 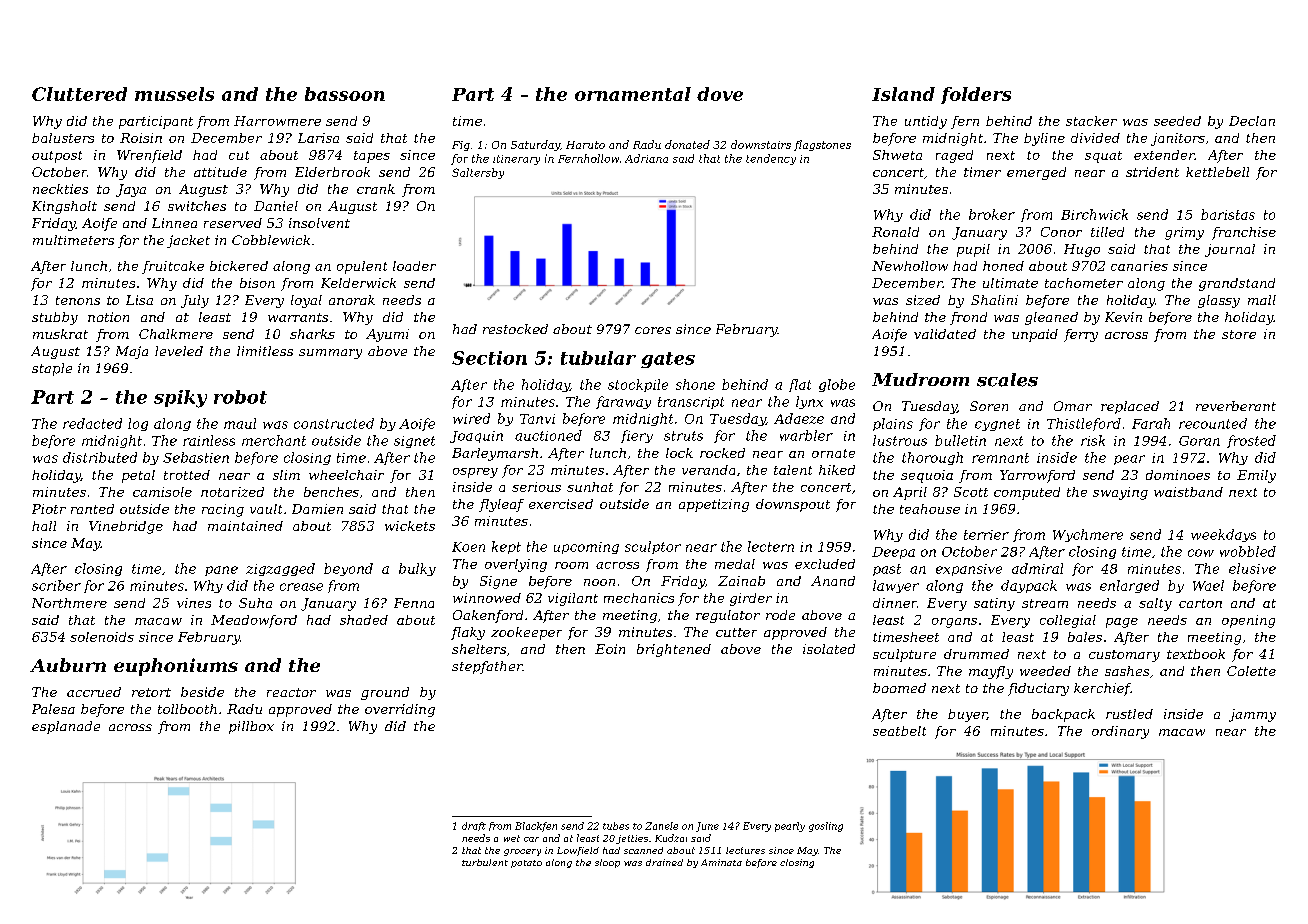 What do you see at coordinates (240, 397) in the screenshot?
I see `robot` at bounding box center [240, 397].
